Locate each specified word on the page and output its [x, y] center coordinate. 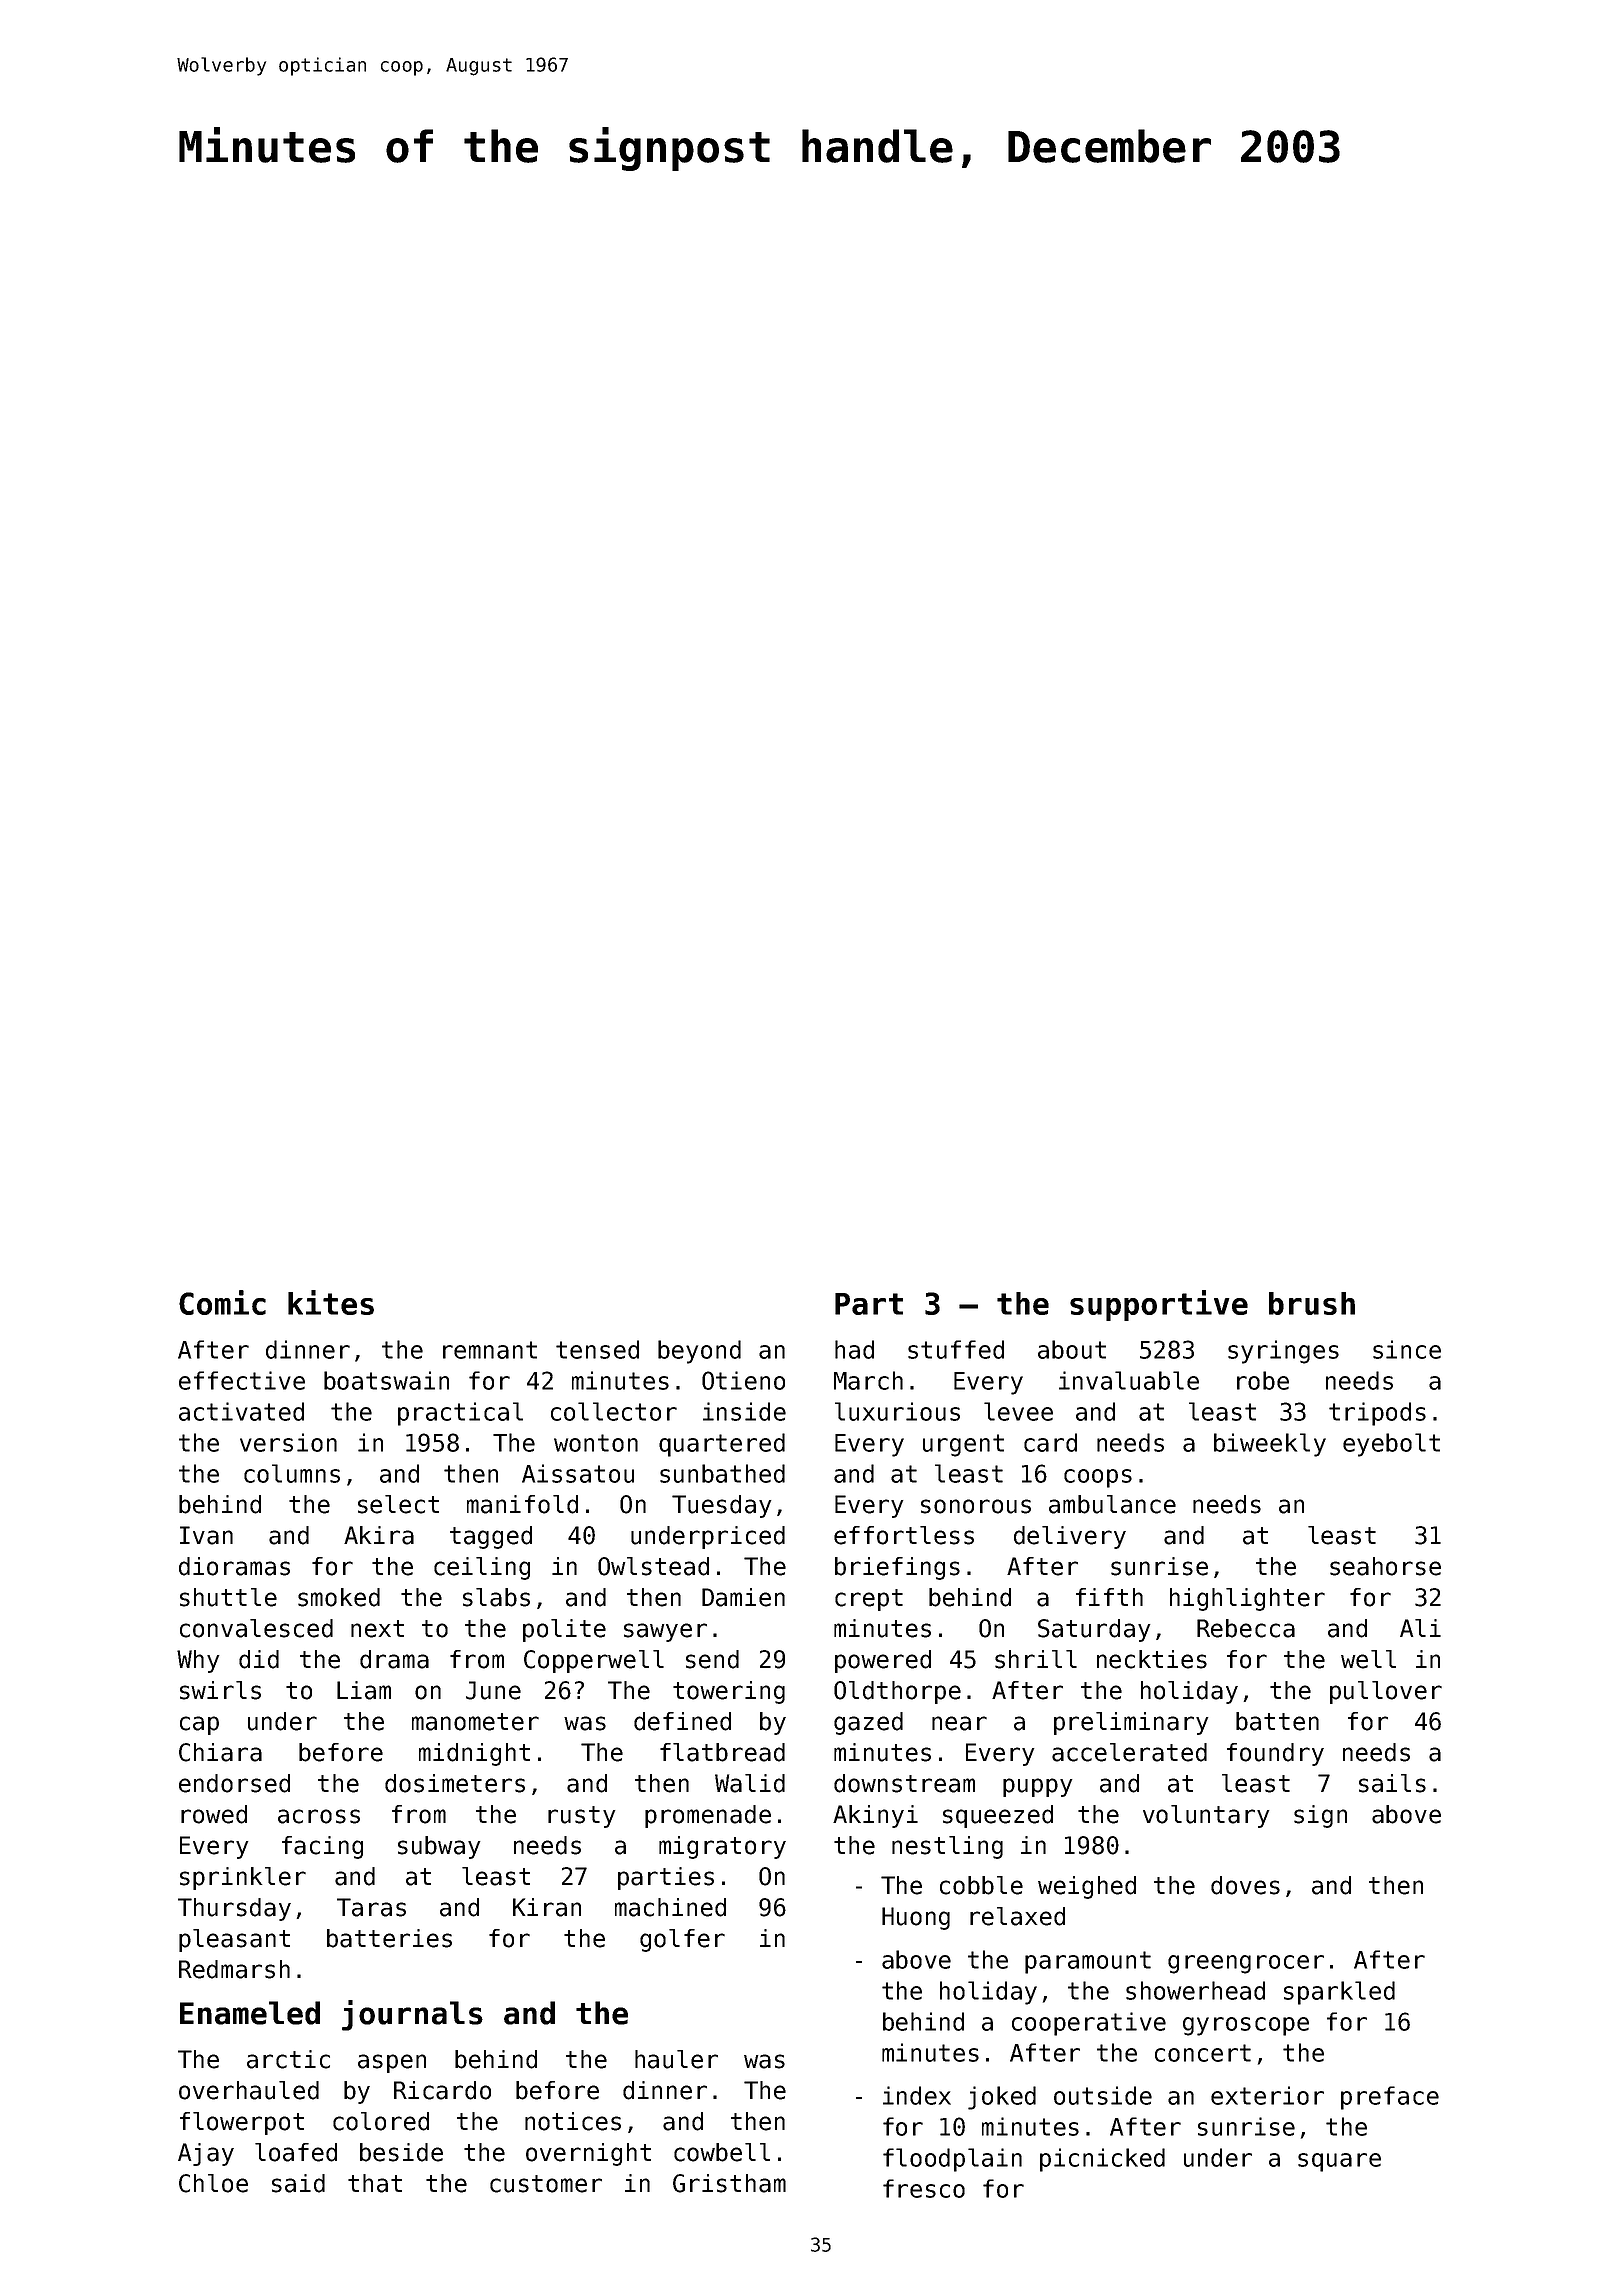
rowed [214, 1814]
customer [546, 2184]
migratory [722, 1847]
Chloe [213, 2183]
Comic [222, 1302]
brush [1312, 1303]
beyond [699, 1352]
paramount [1088, 1962]
